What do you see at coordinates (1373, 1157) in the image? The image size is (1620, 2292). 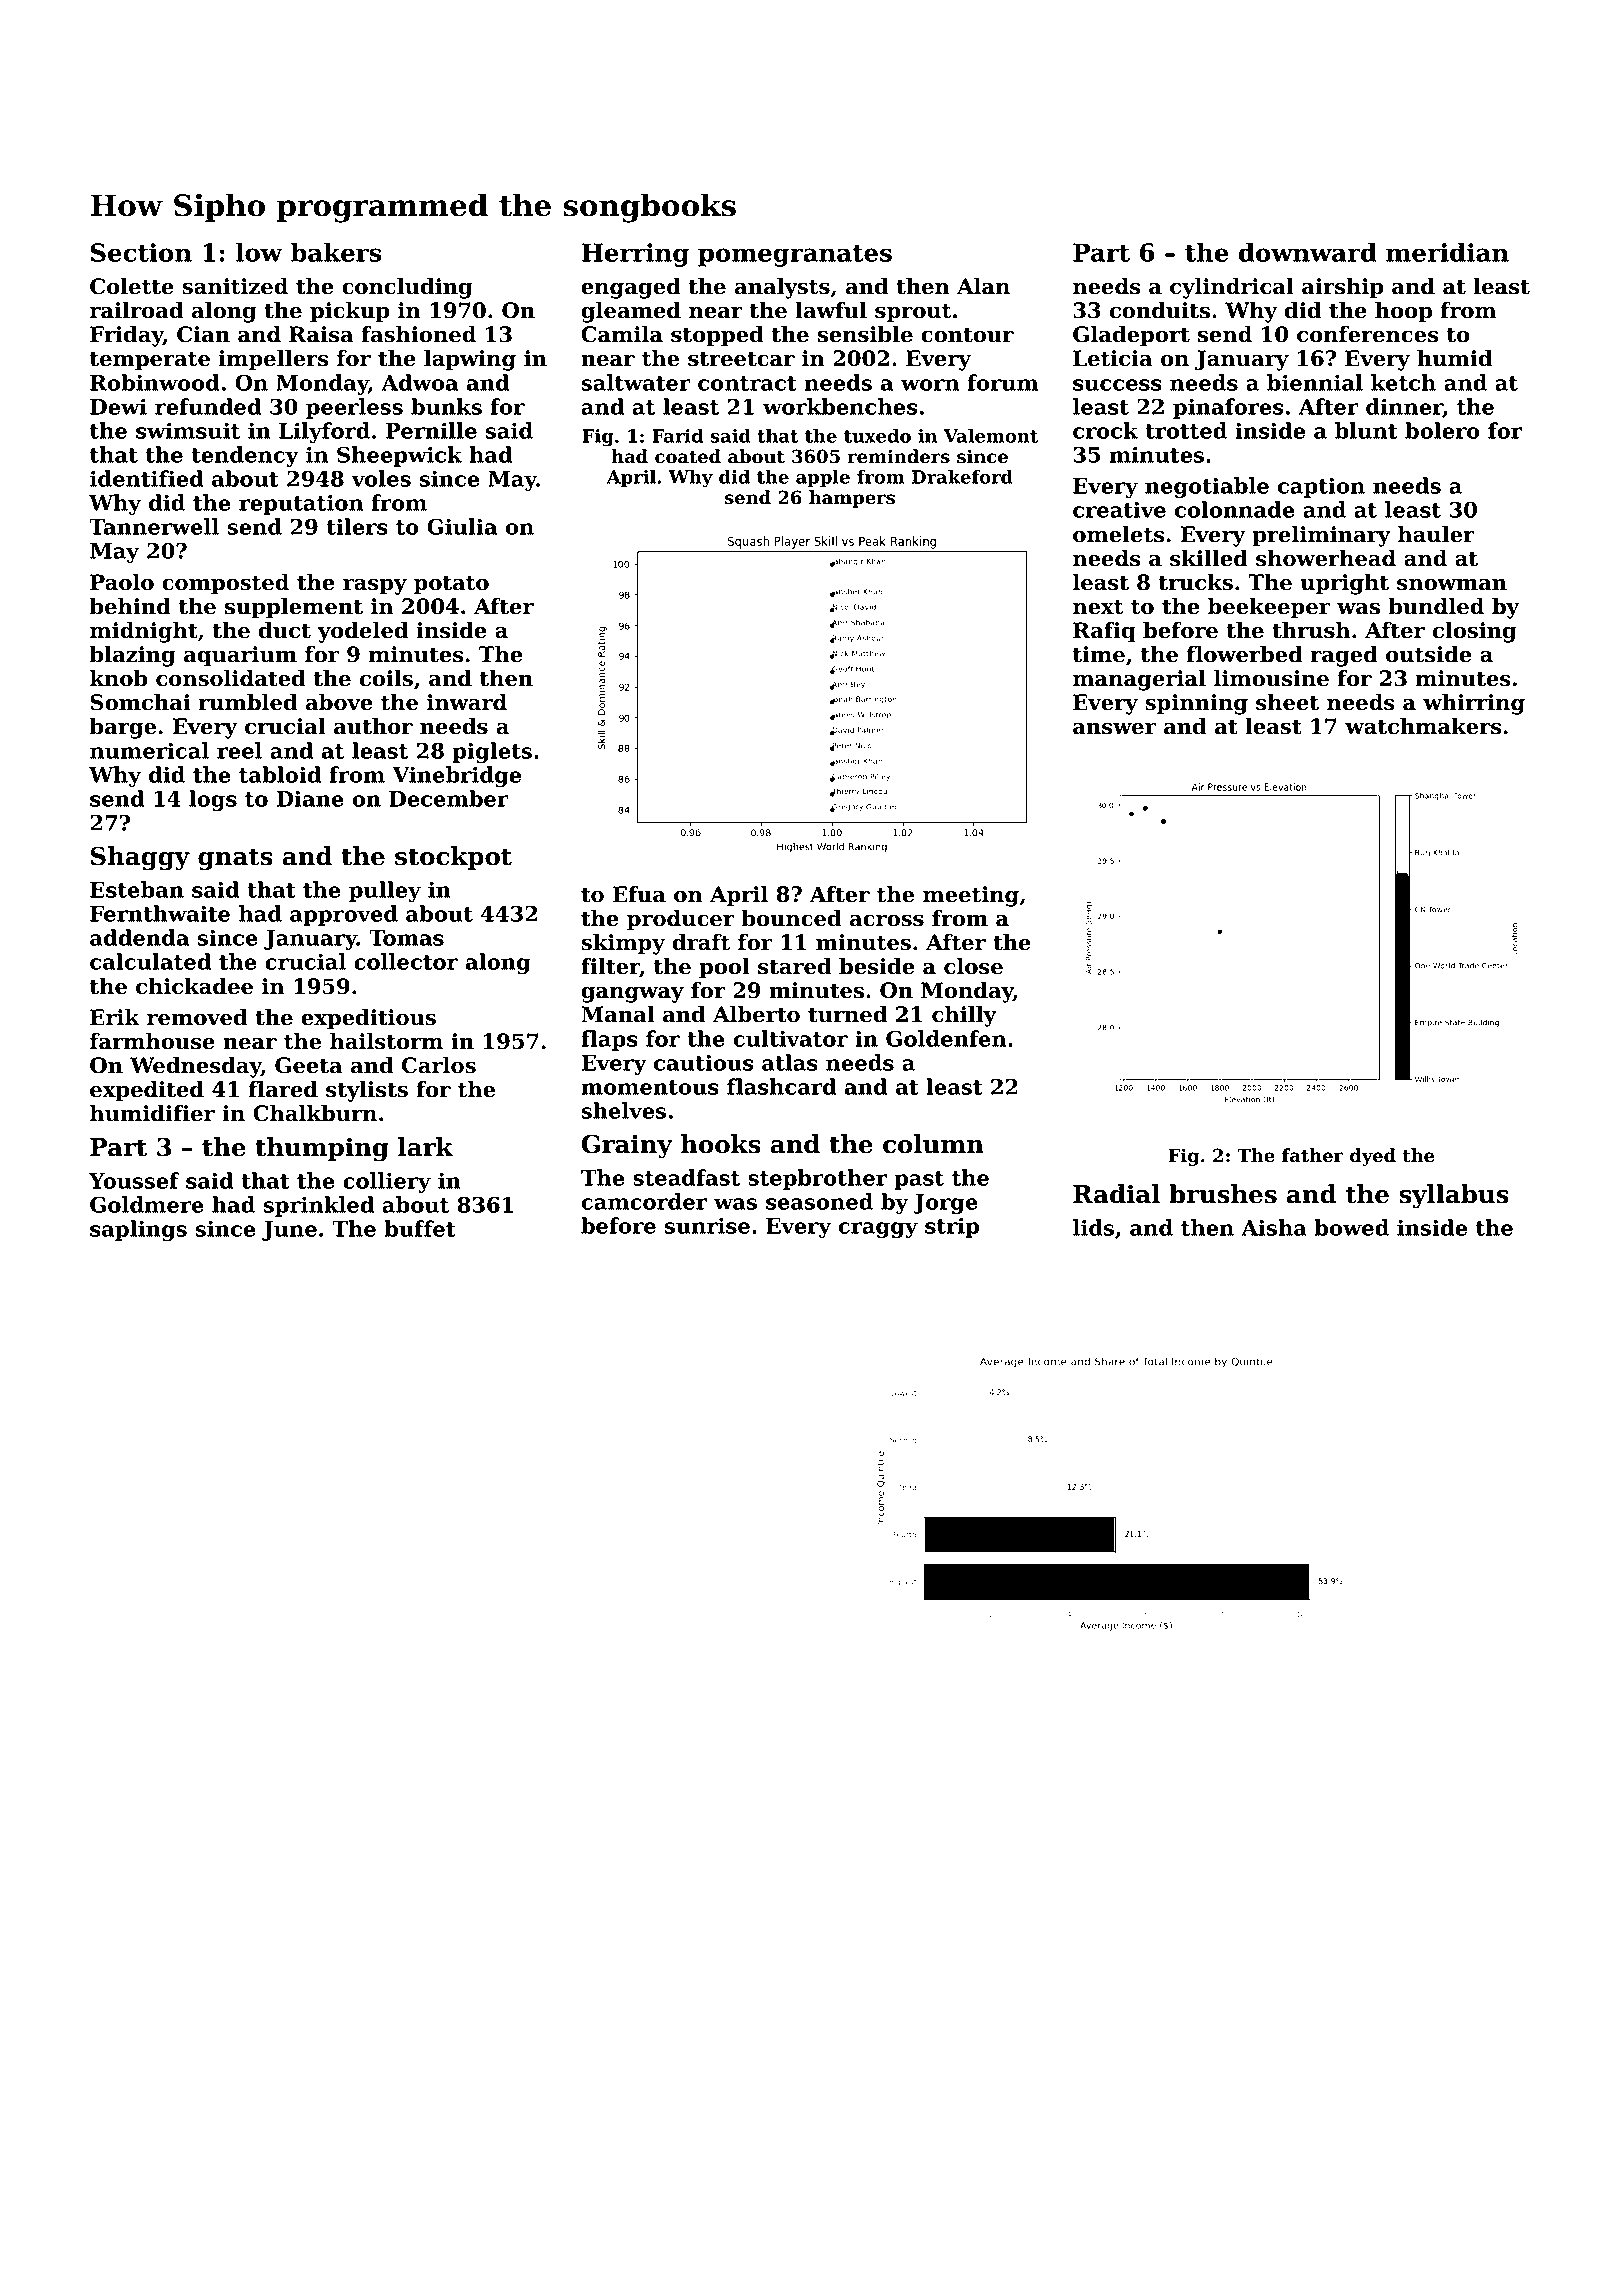 I see `dyed` at bounding box center [1373, 1157].
